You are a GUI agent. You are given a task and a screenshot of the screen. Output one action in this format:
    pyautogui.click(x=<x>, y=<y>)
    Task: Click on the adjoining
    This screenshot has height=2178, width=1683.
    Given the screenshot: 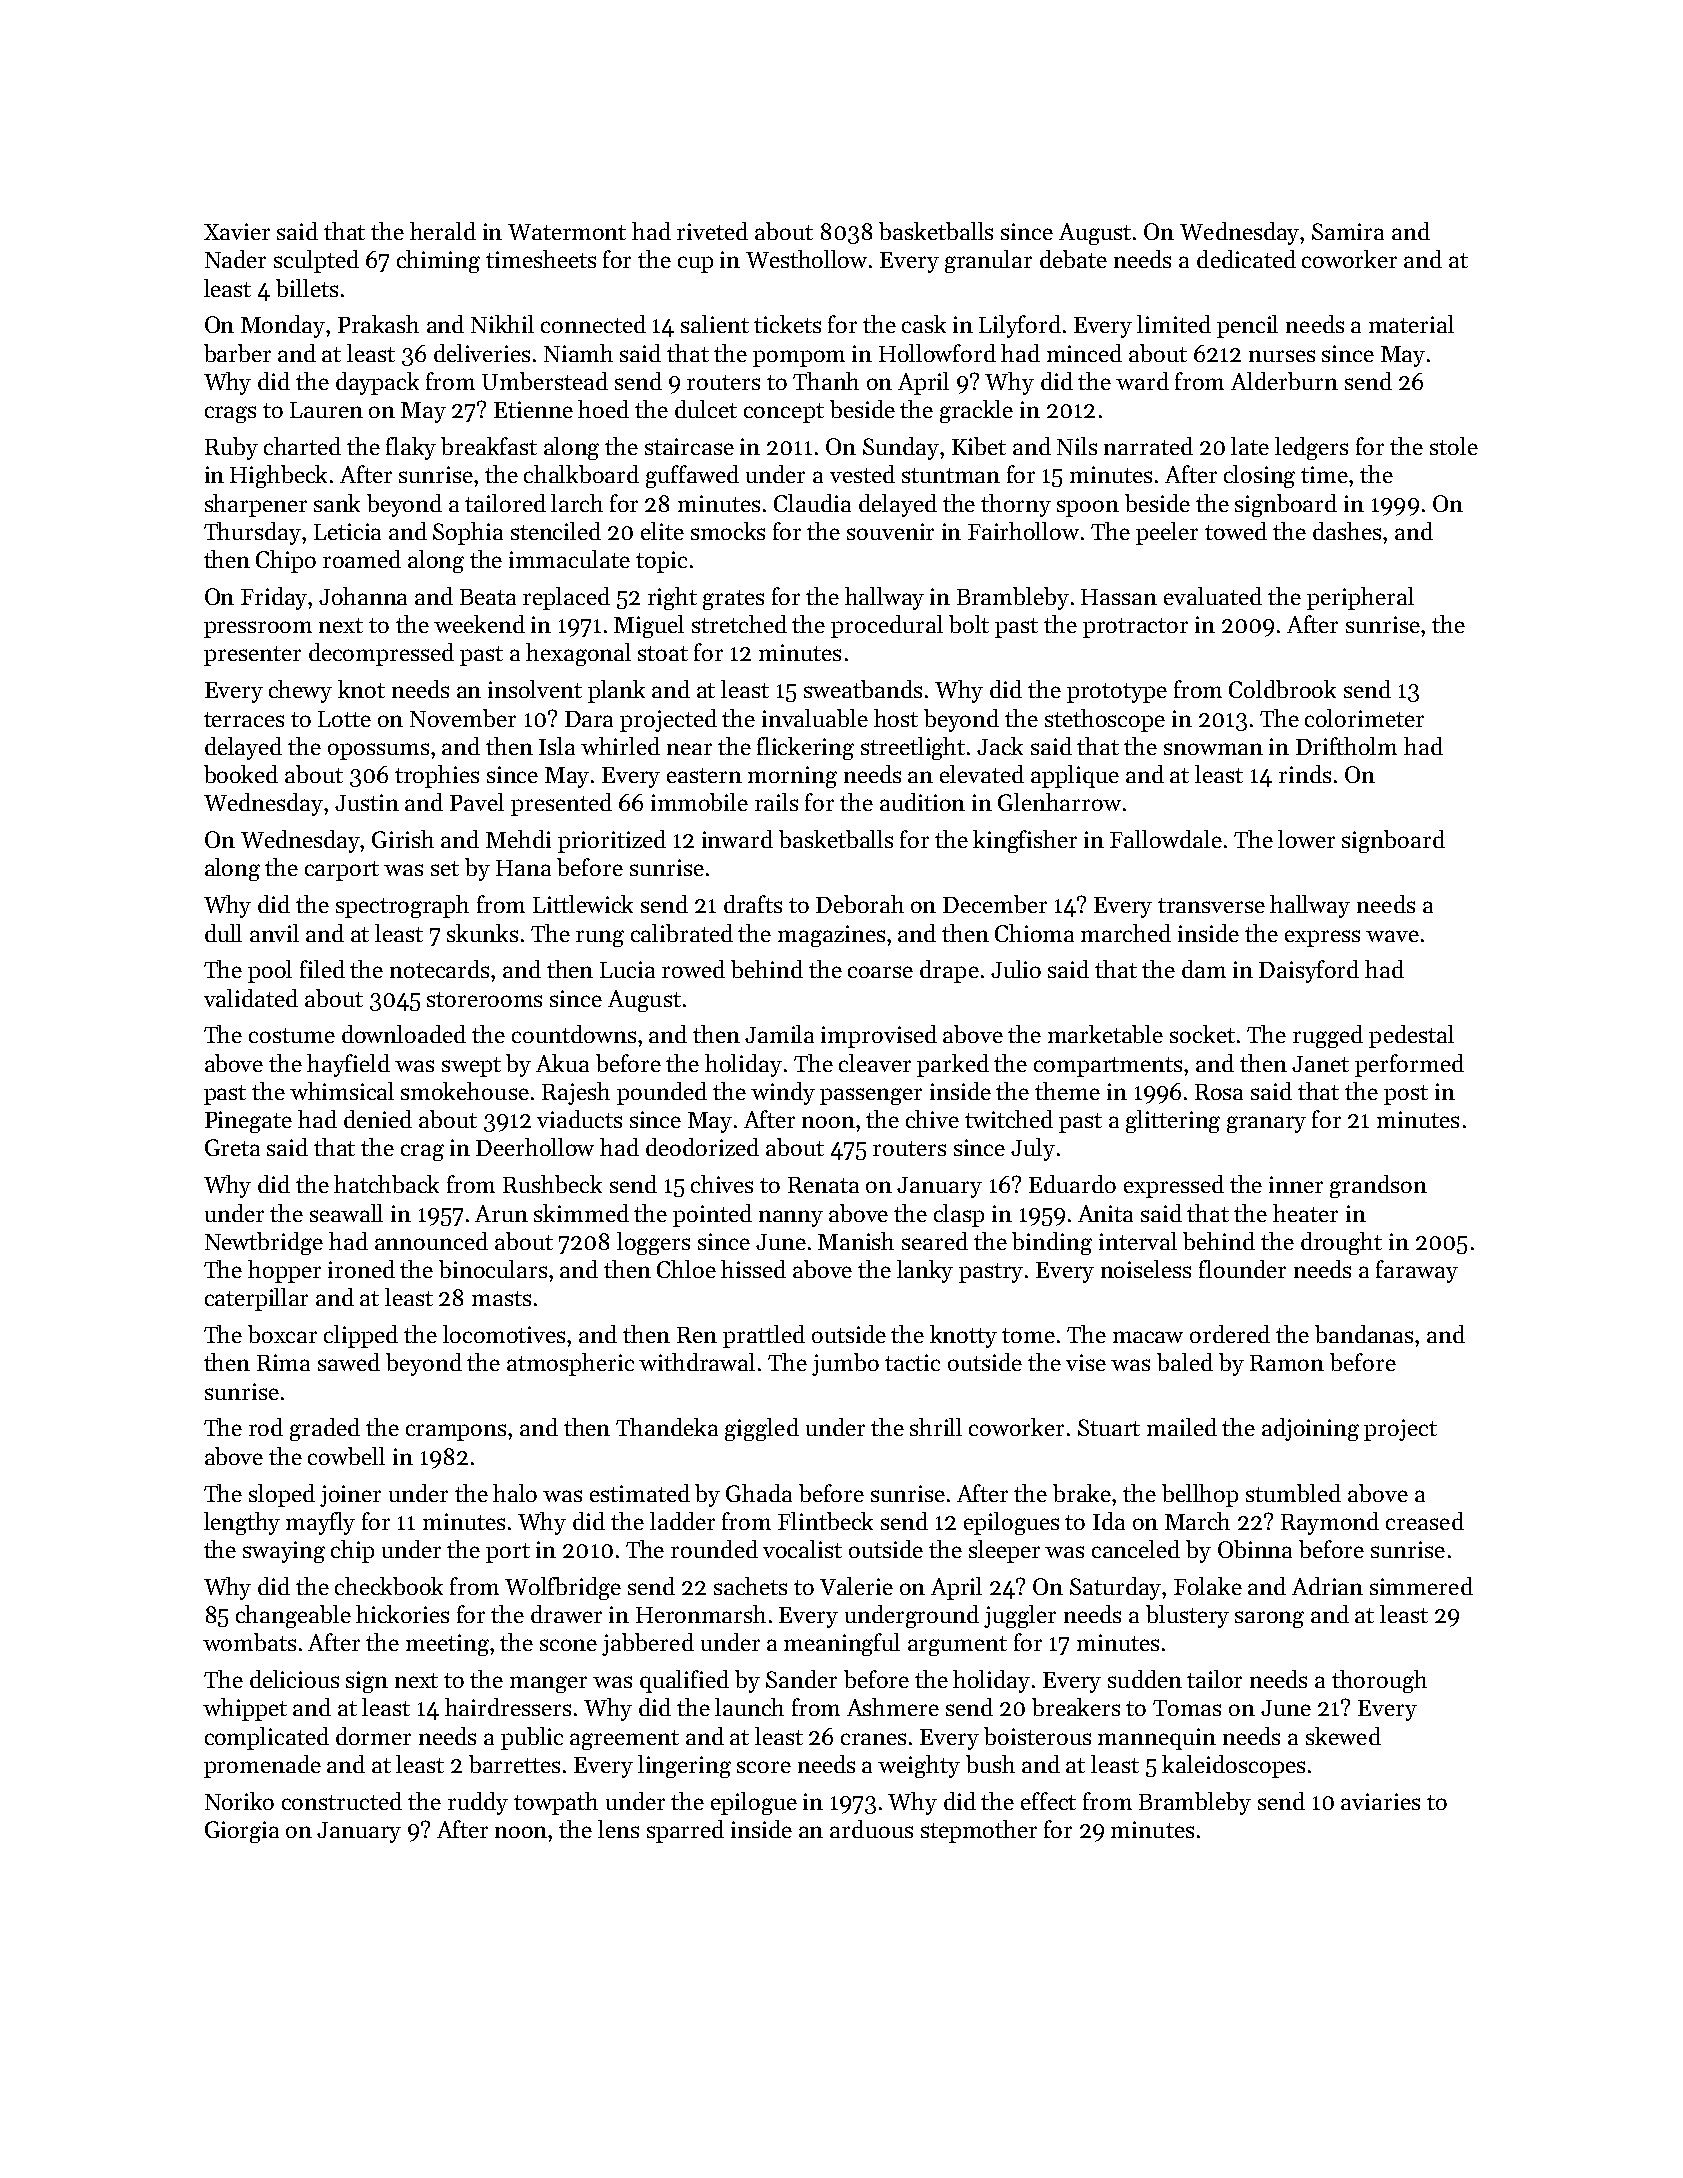 What is the action you would take?
    pyautogui.click(x=1310, y=1429)
